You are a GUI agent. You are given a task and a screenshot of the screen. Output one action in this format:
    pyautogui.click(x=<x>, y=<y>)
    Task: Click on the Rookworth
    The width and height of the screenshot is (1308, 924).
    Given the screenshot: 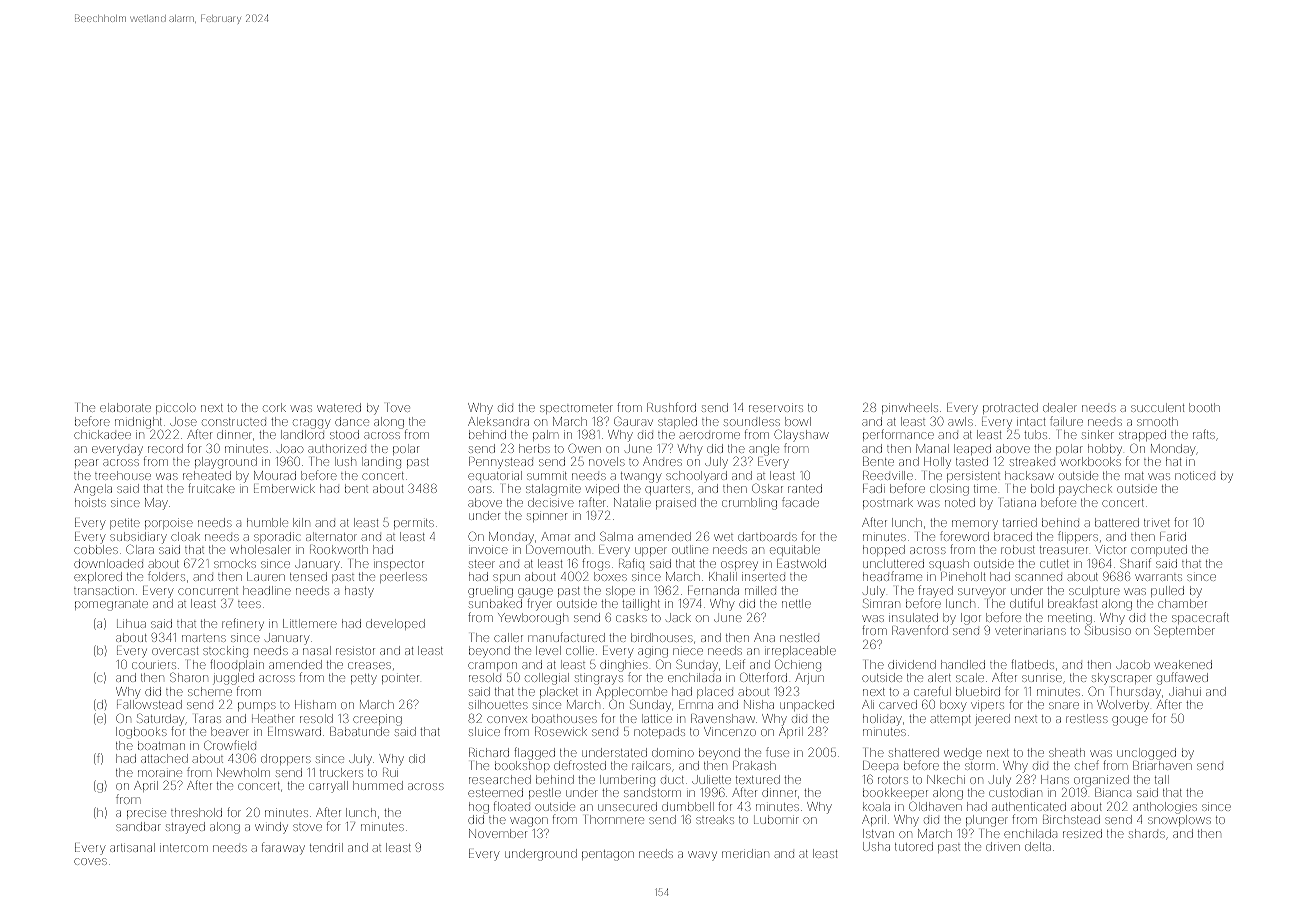 What is the action you would take?
    pyautogui.click(x=339, y=549)
